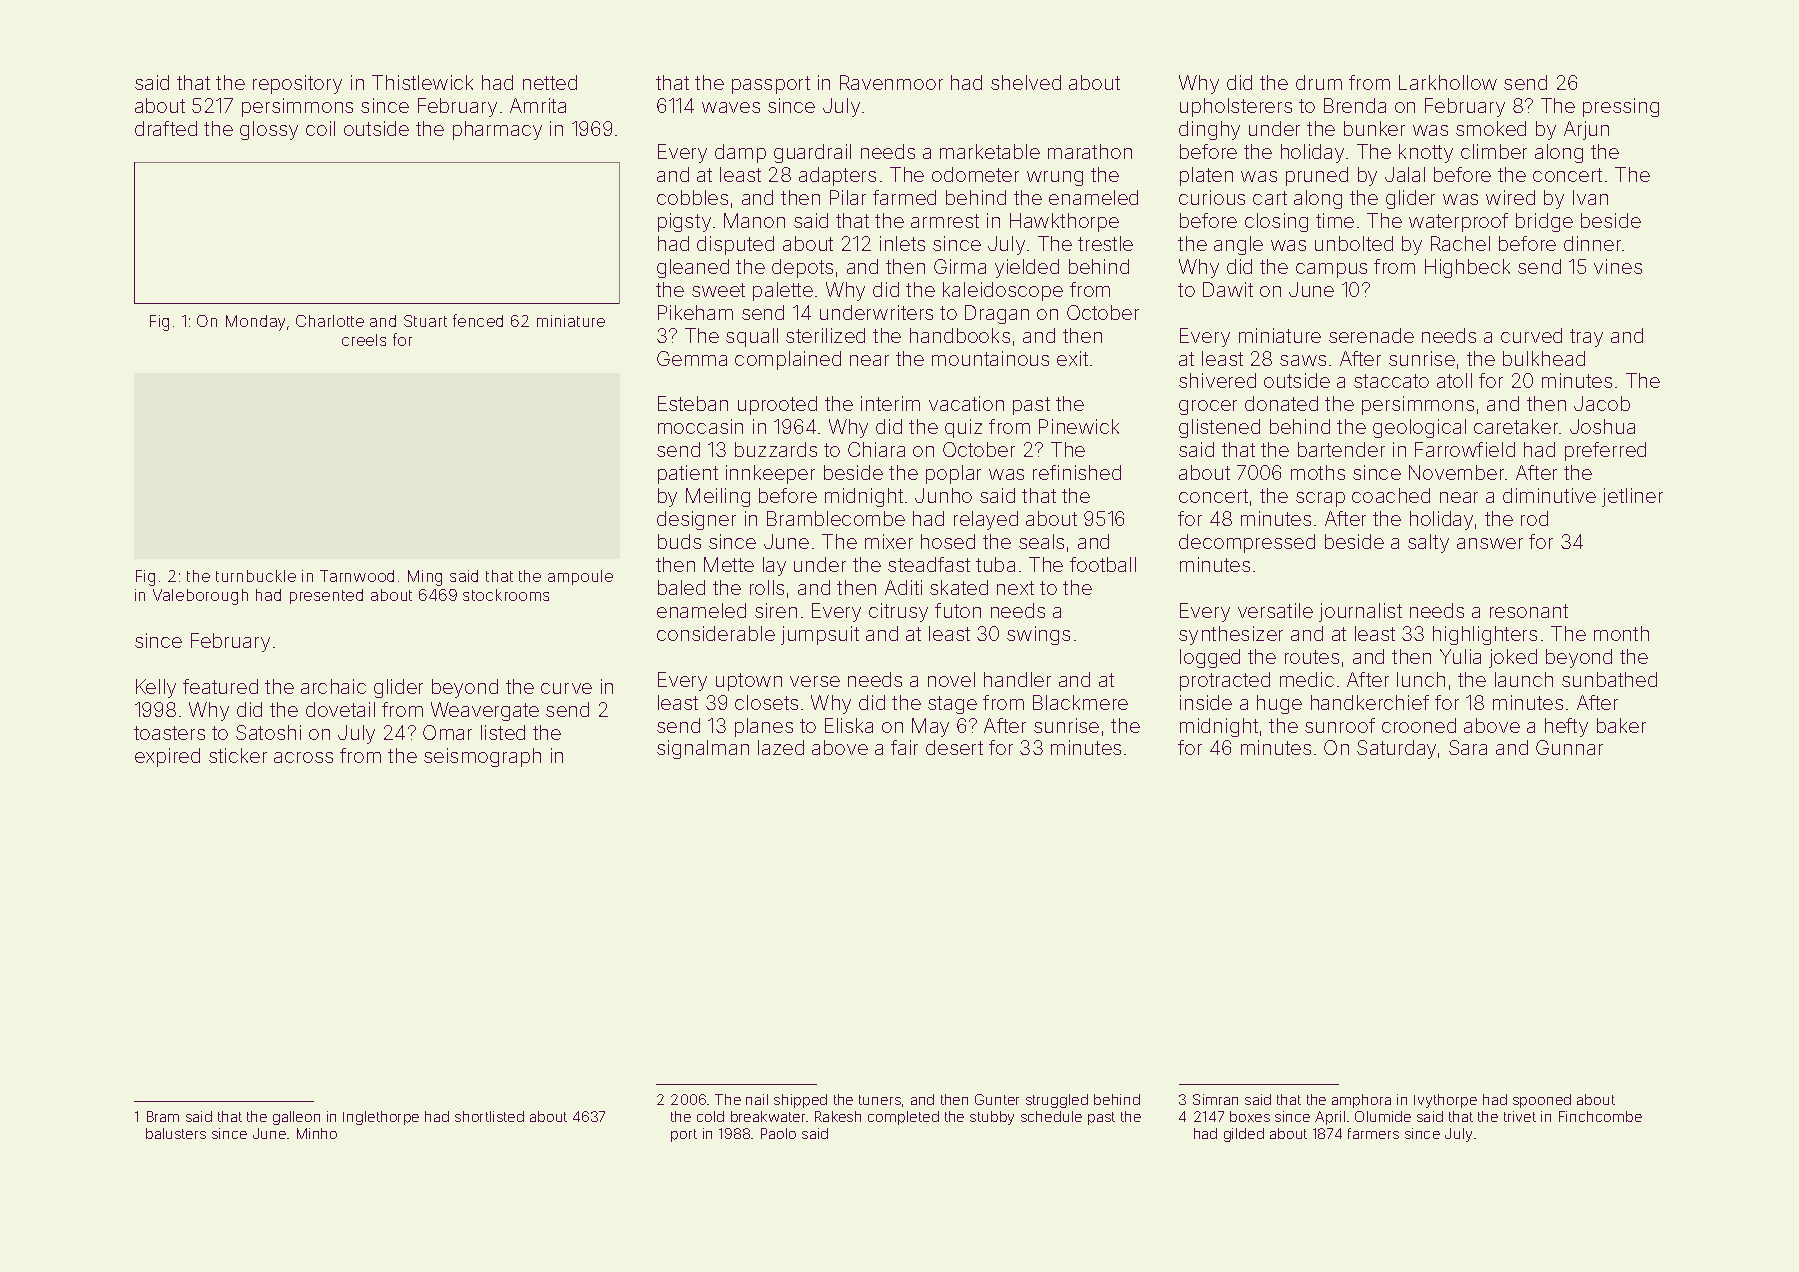 The image size is (1799, 1272). What do you see at coordinates (1026, 82) in the page?
I see `shelved` at bounding box center [1026, 82].
